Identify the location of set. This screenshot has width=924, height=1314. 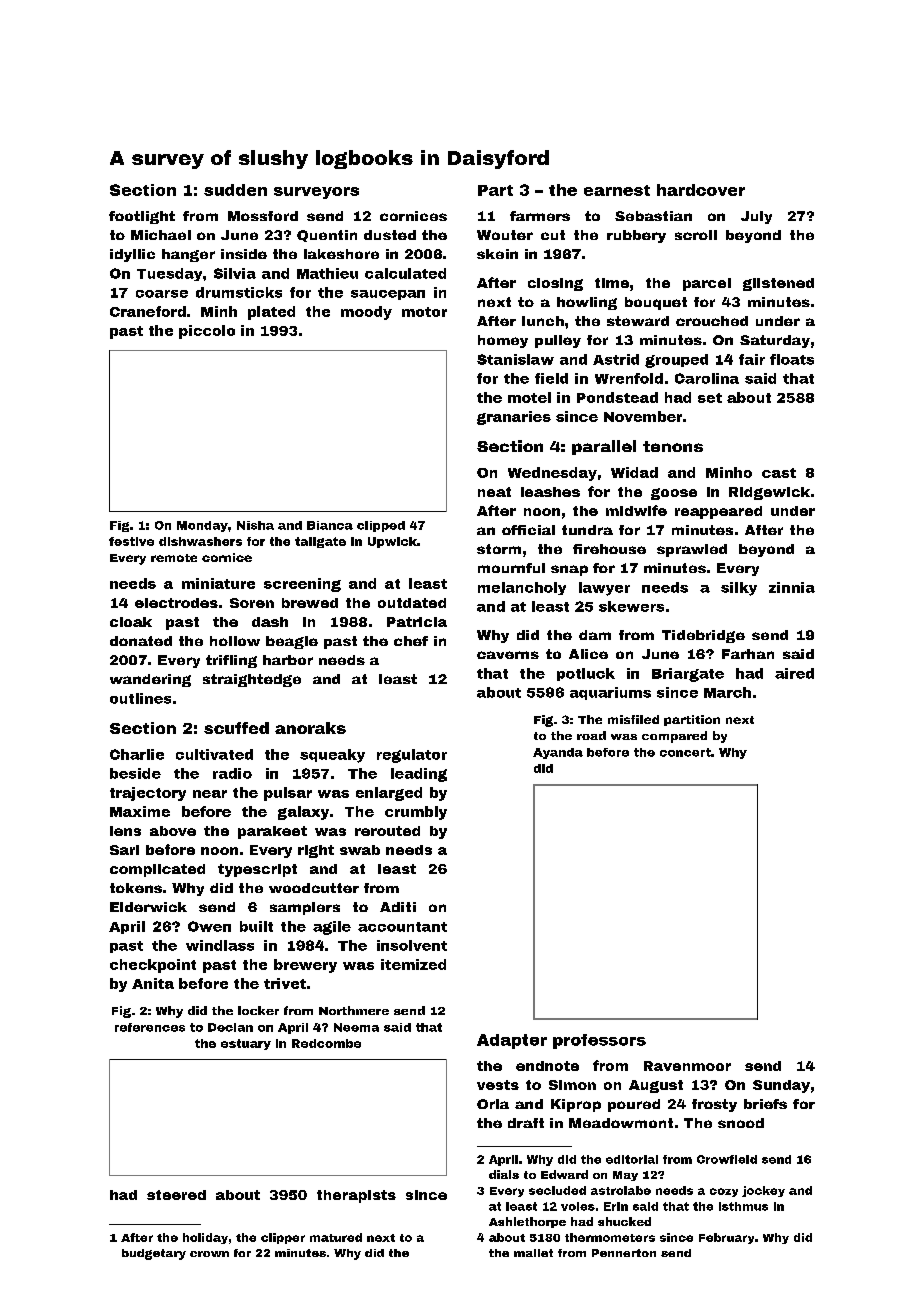
(710, 398).
